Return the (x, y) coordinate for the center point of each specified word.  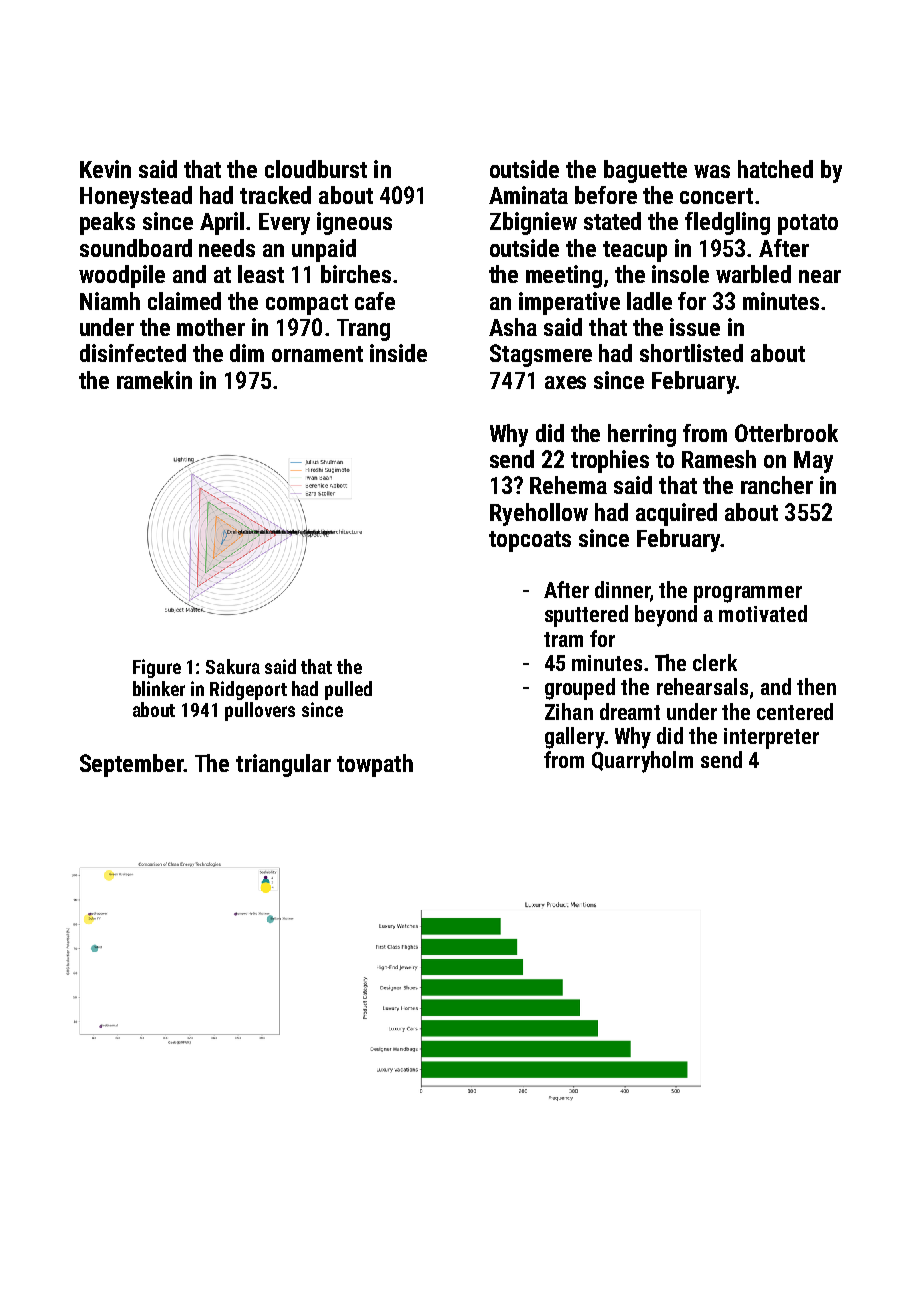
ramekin (154, 380)
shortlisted (691, 353)
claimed (184, 301)
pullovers (260, 711)
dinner (622, 589)
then (816, 686)
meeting (564, 276)
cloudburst (316, 169)
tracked (275, 195)
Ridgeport (248, 690)
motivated (763, 613)
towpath (375, 765)
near (820, 276)
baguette (645, 171)
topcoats (530, 541)
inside (398, 353)
